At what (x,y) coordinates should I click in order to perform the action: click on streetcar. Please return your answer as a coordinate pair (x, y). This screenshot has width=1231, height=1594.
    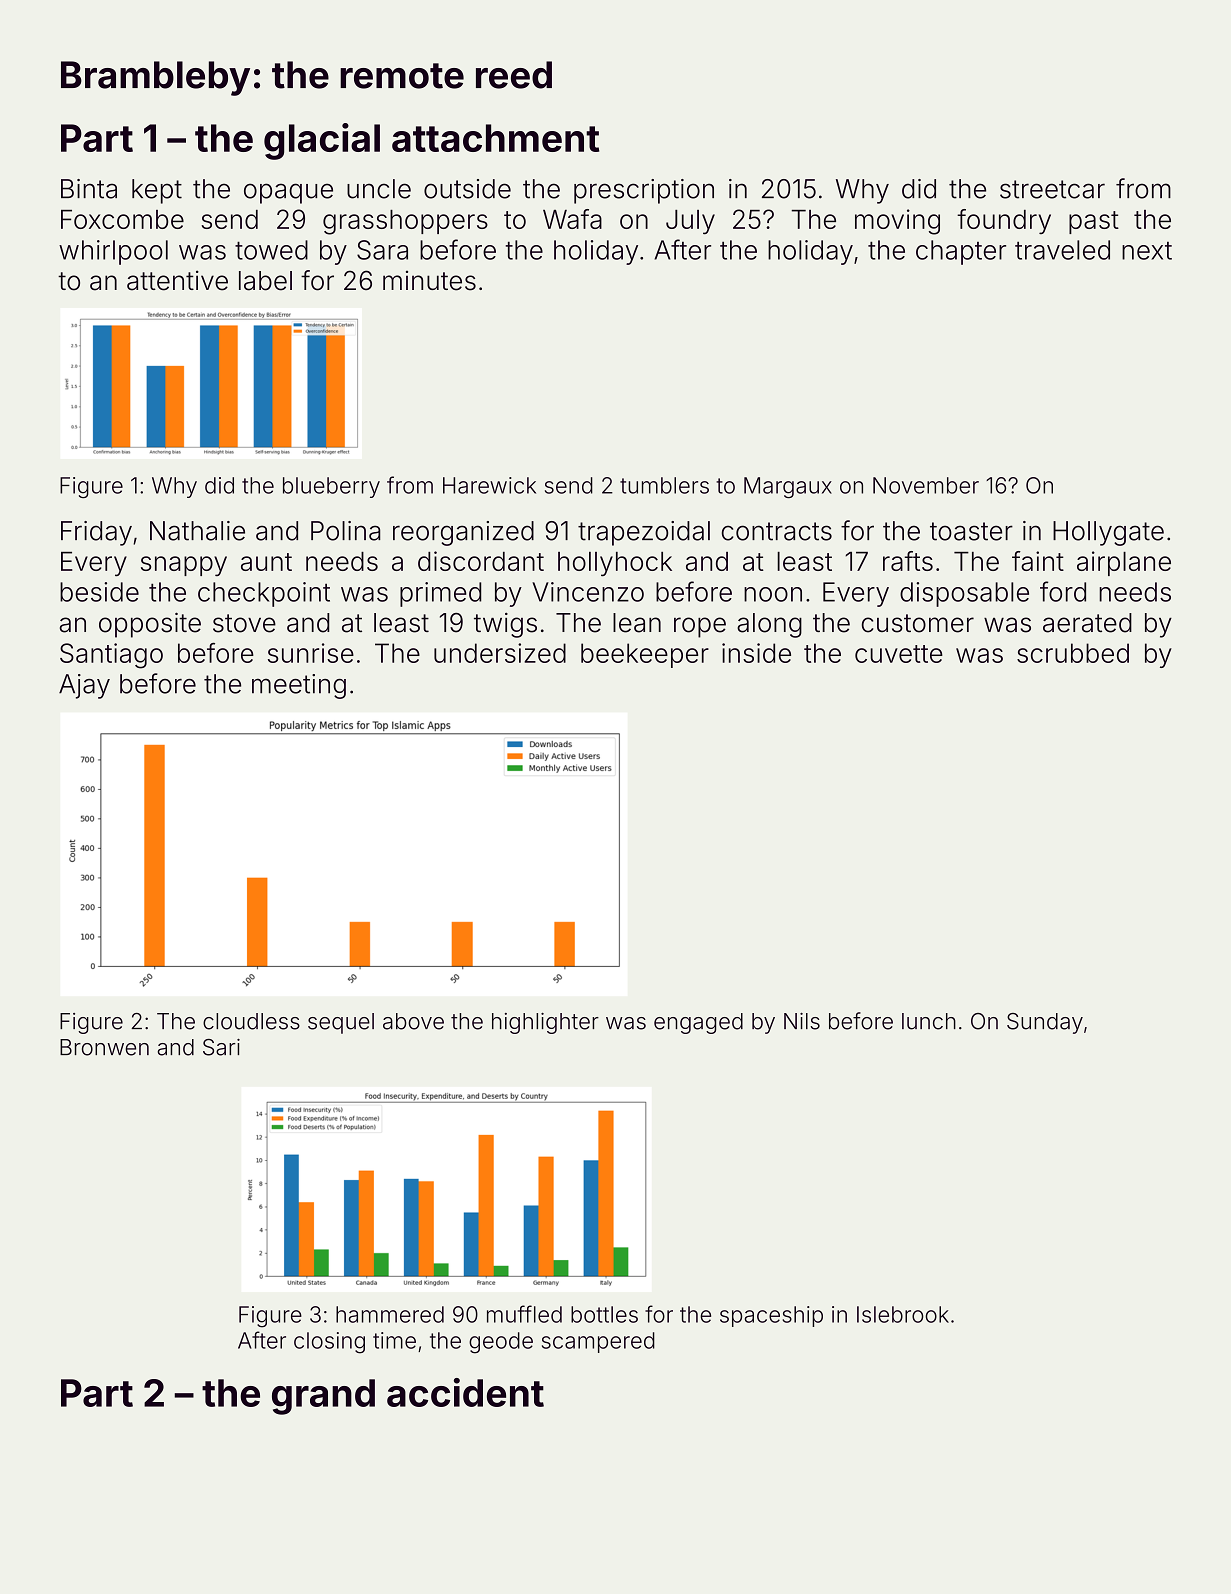
    Looking at the image, I should click on (1052, 189).
